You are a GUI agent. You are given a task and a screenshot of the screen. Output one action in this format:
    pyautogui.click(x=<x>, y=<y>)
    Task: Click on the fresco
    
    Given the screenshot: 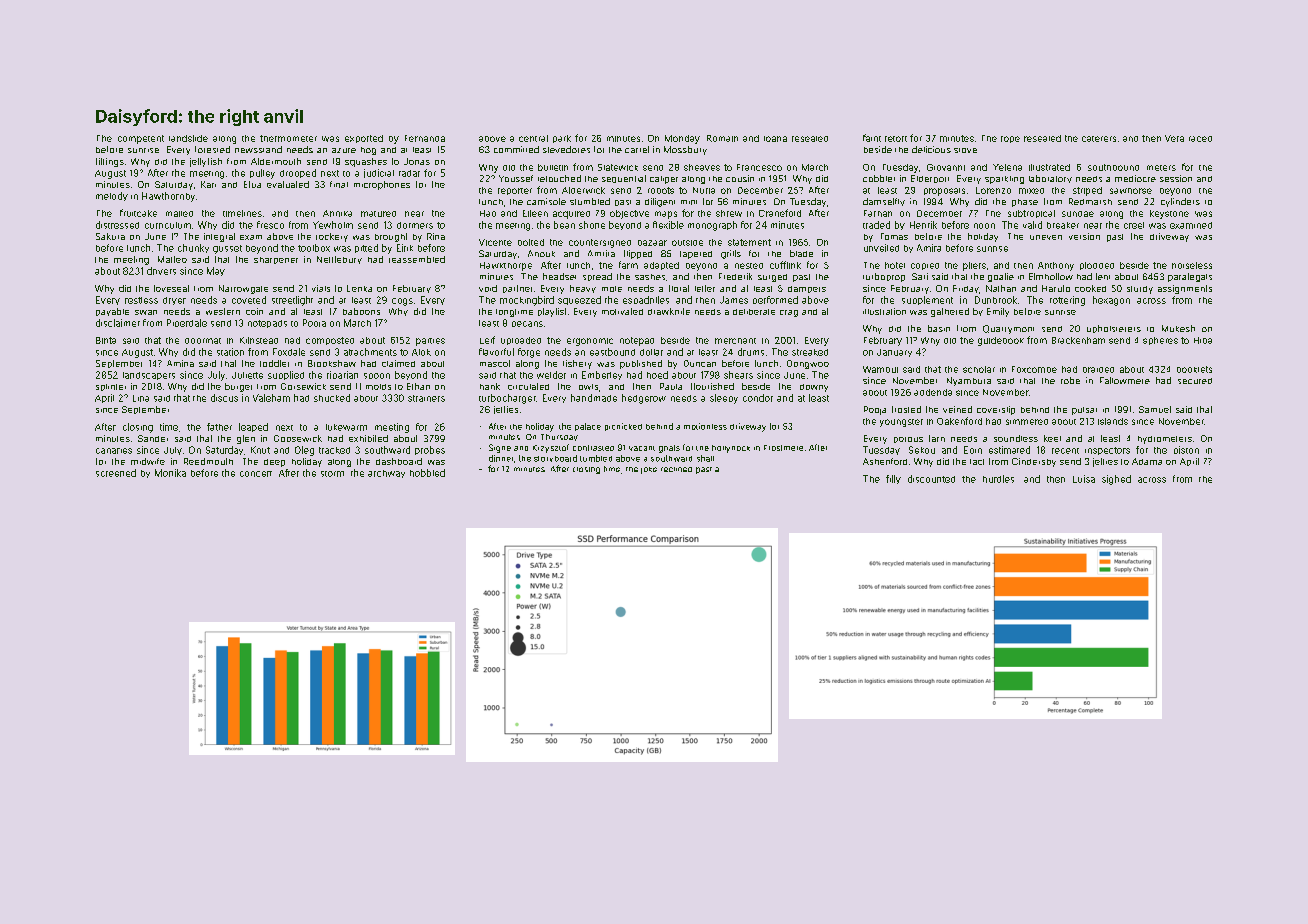 What is the action you would take?
    pyautogui.click(x=270, y=225)
